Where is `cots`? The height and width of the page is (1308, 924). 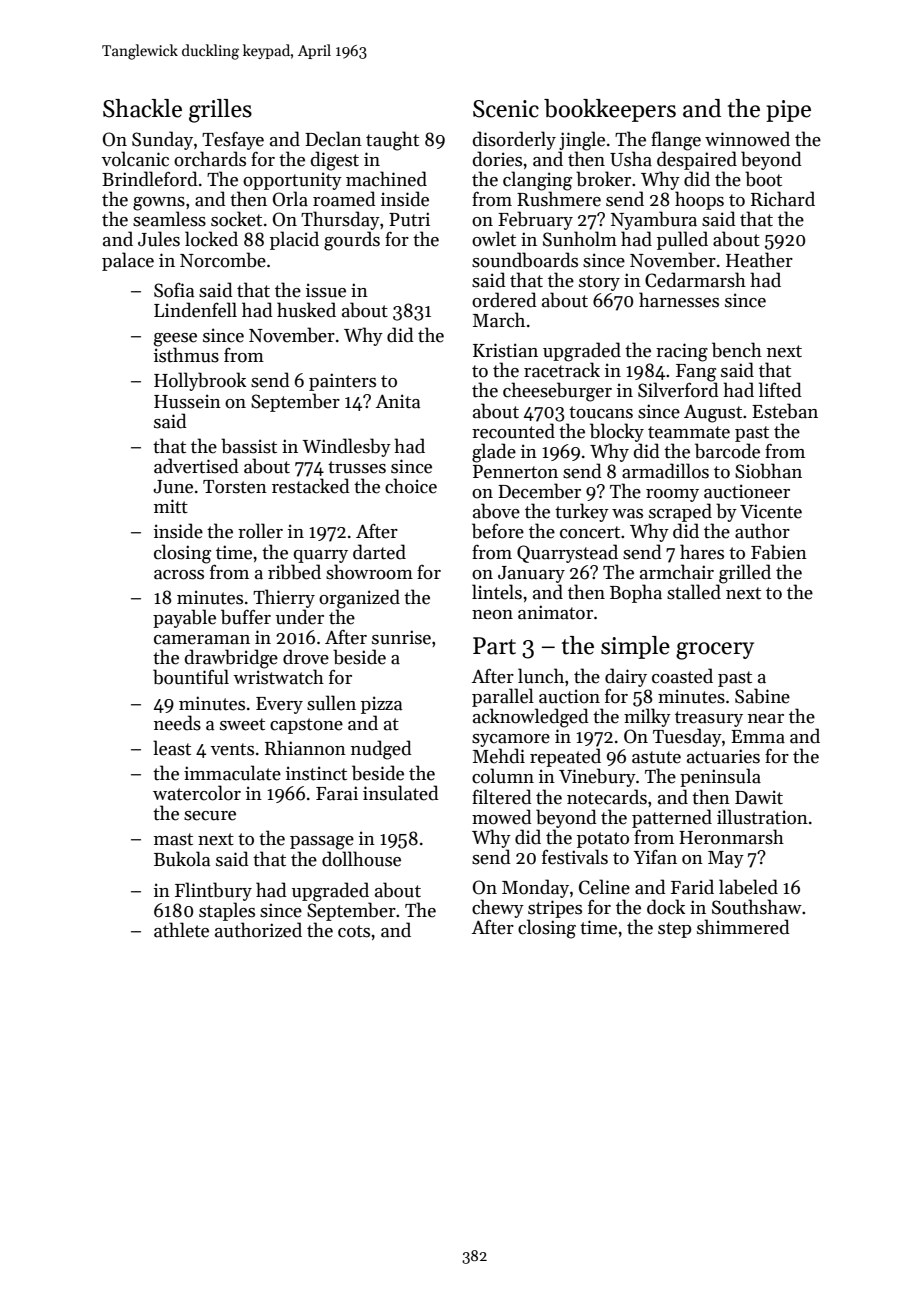
cots is located at coordinates (354, 931).
